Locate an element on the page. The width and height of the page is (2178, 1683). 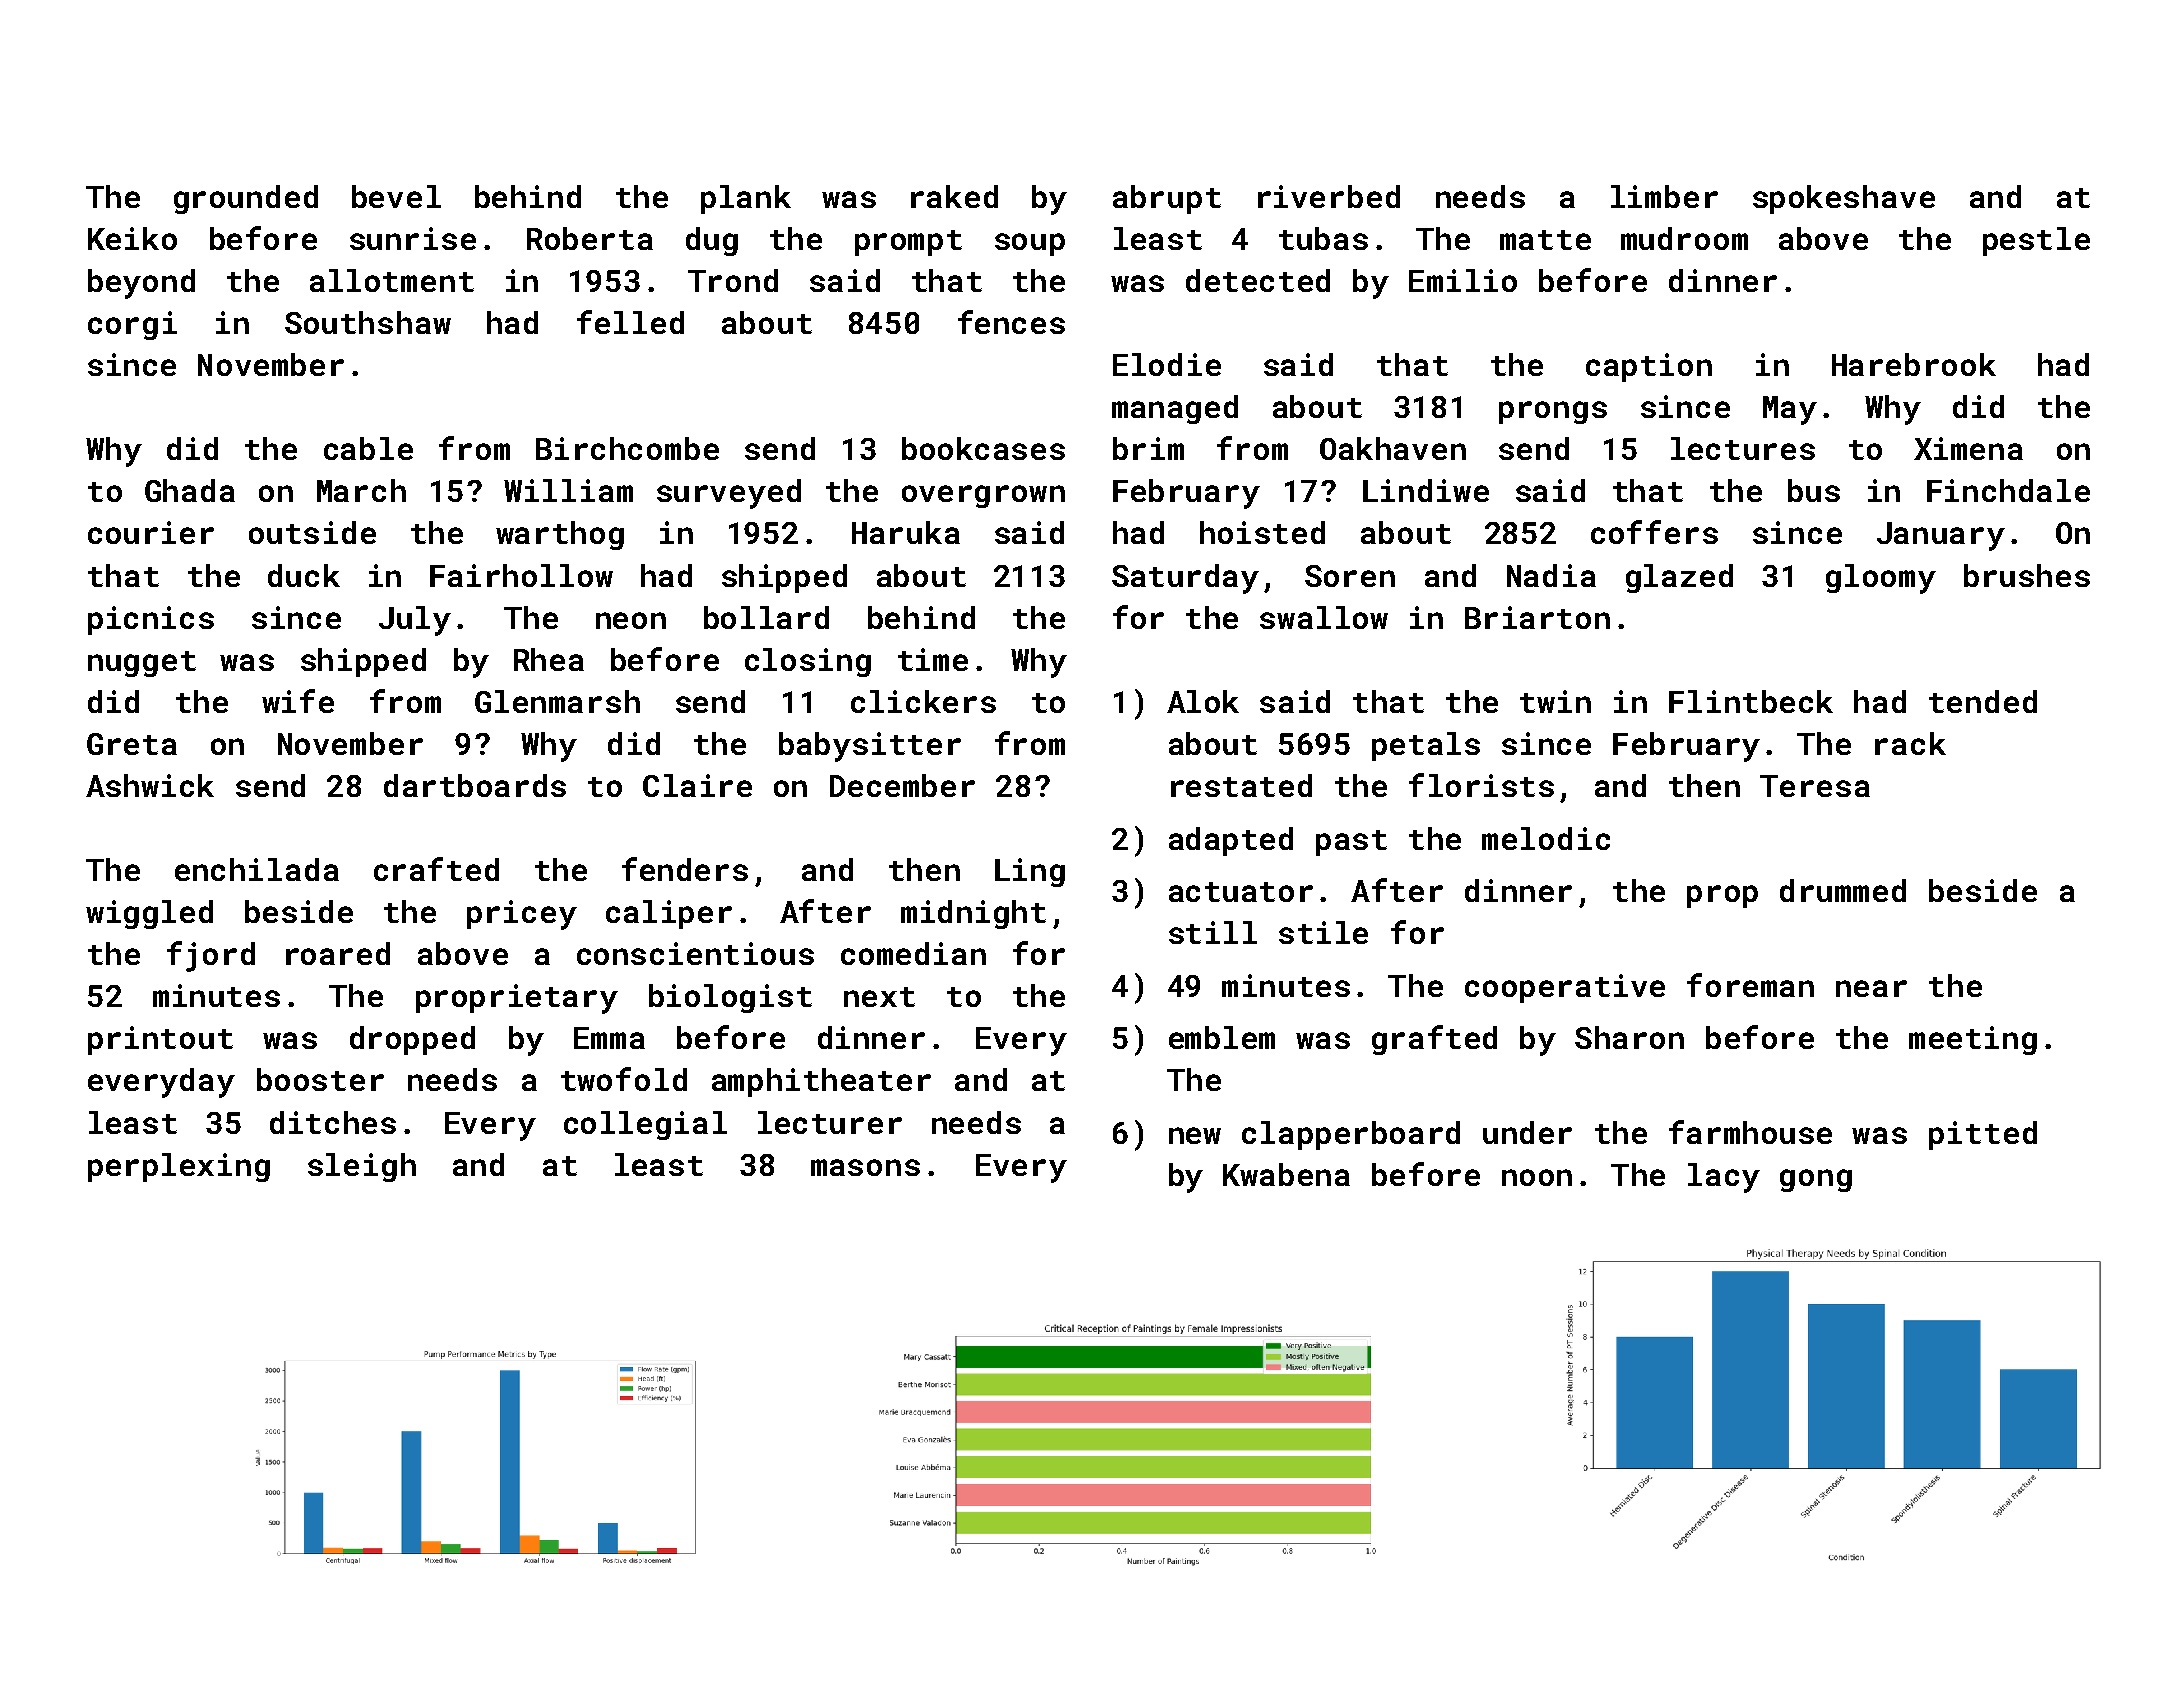
Haruka is located at coordinates (906, 532).
